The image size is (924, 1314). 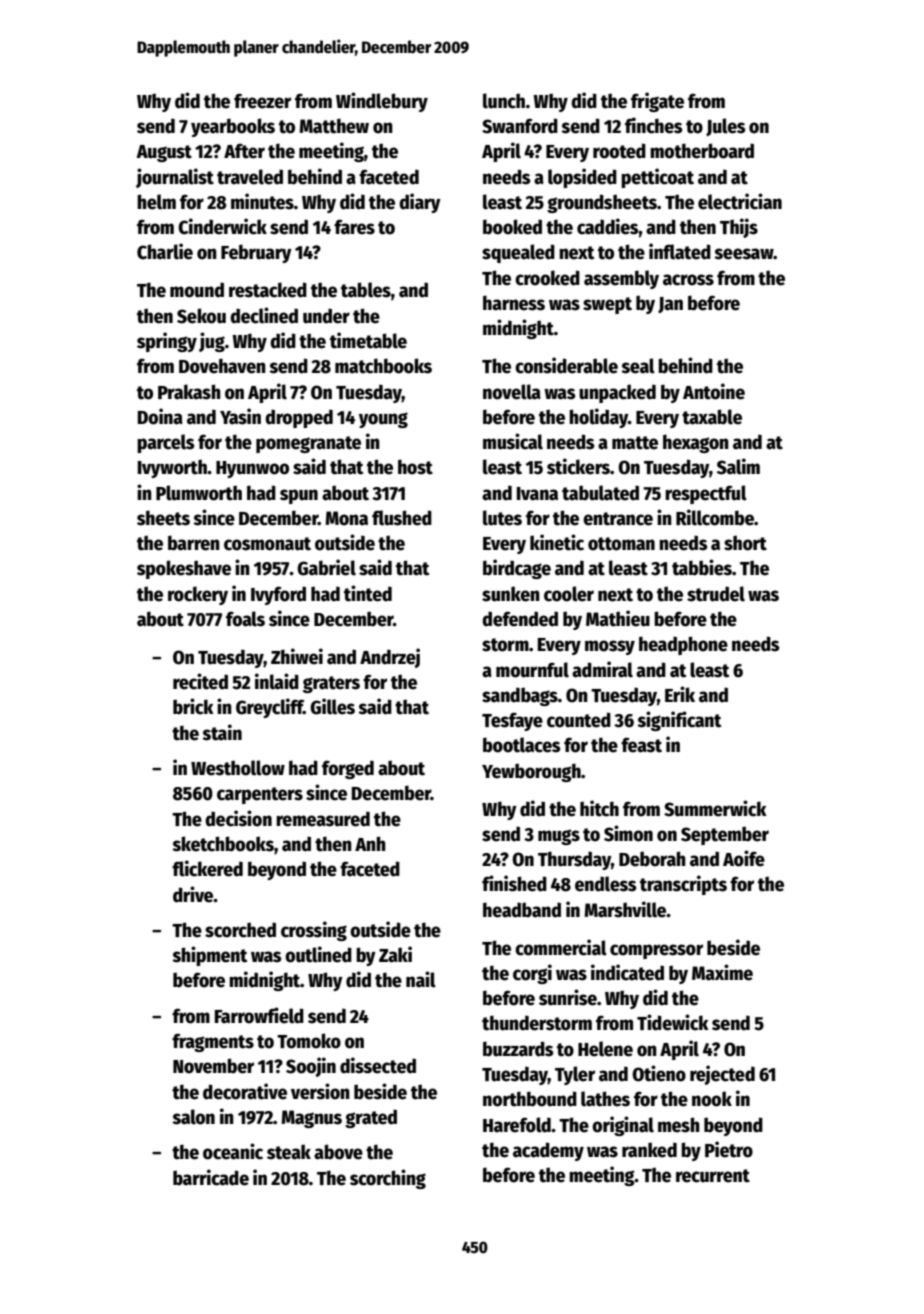 I want to click on August, so click(x=164, y=153).
